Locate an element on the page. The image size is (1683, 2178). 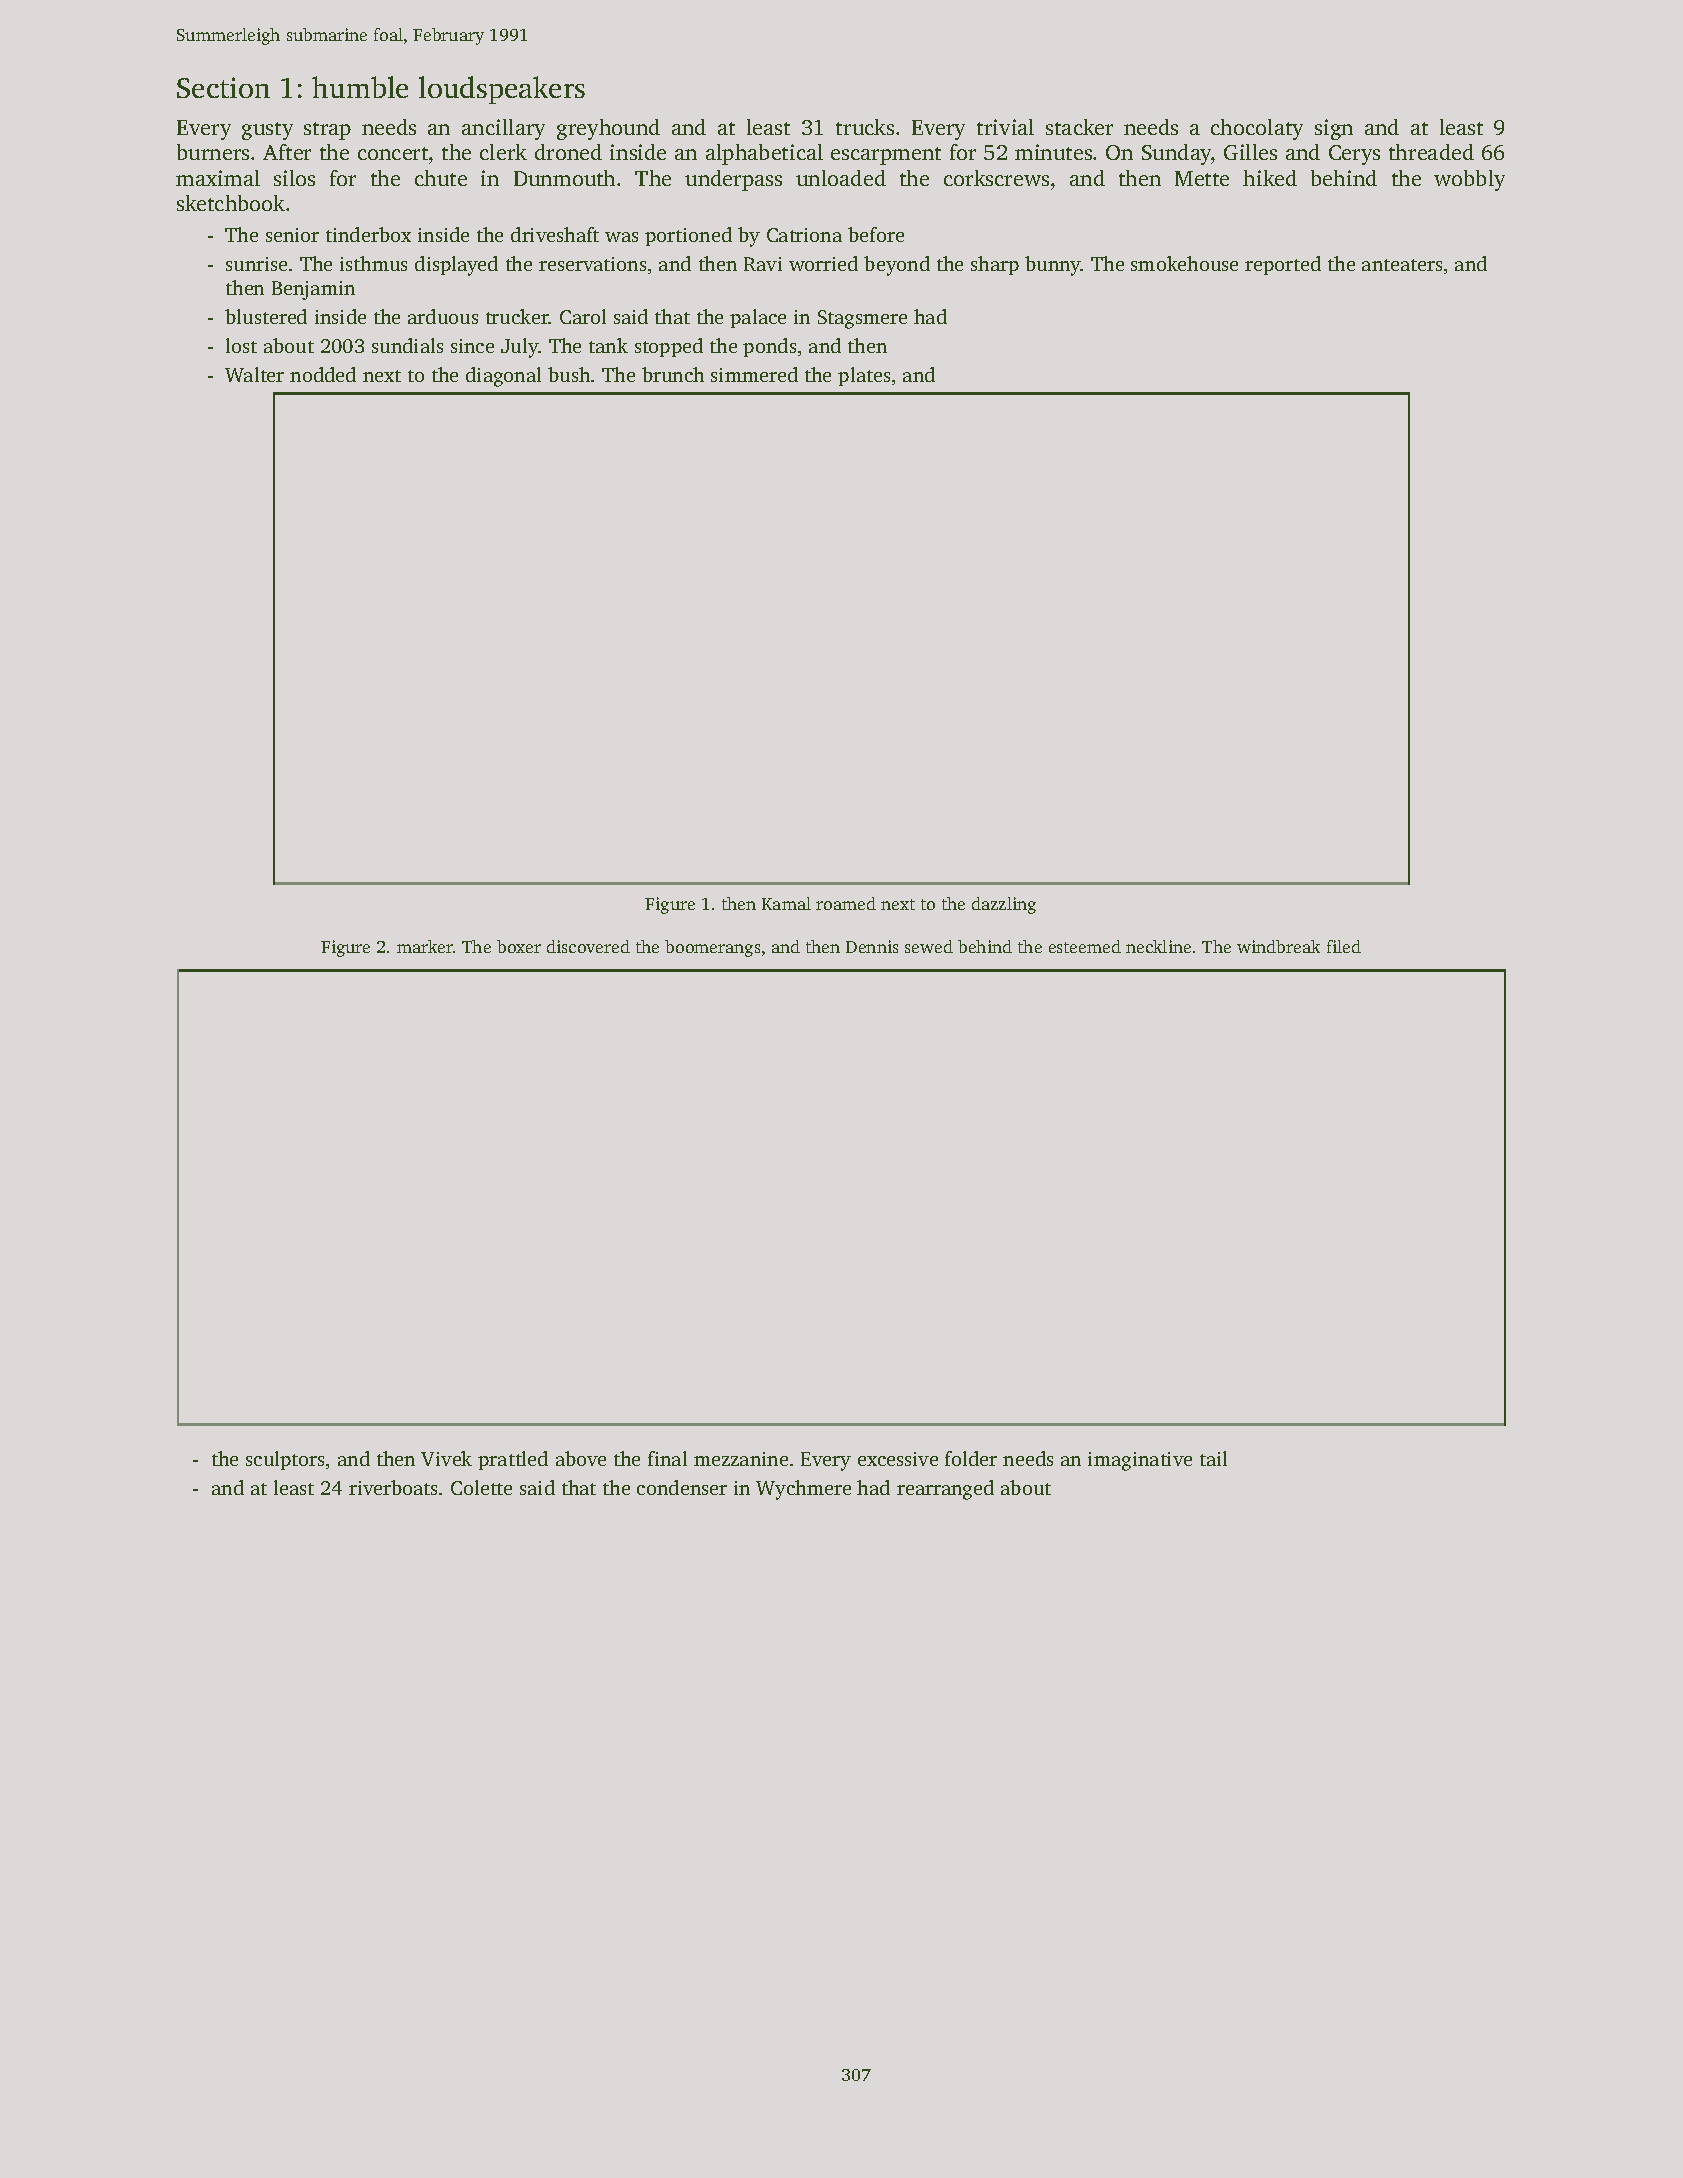
sewed is located at coordinates (929, 946).
